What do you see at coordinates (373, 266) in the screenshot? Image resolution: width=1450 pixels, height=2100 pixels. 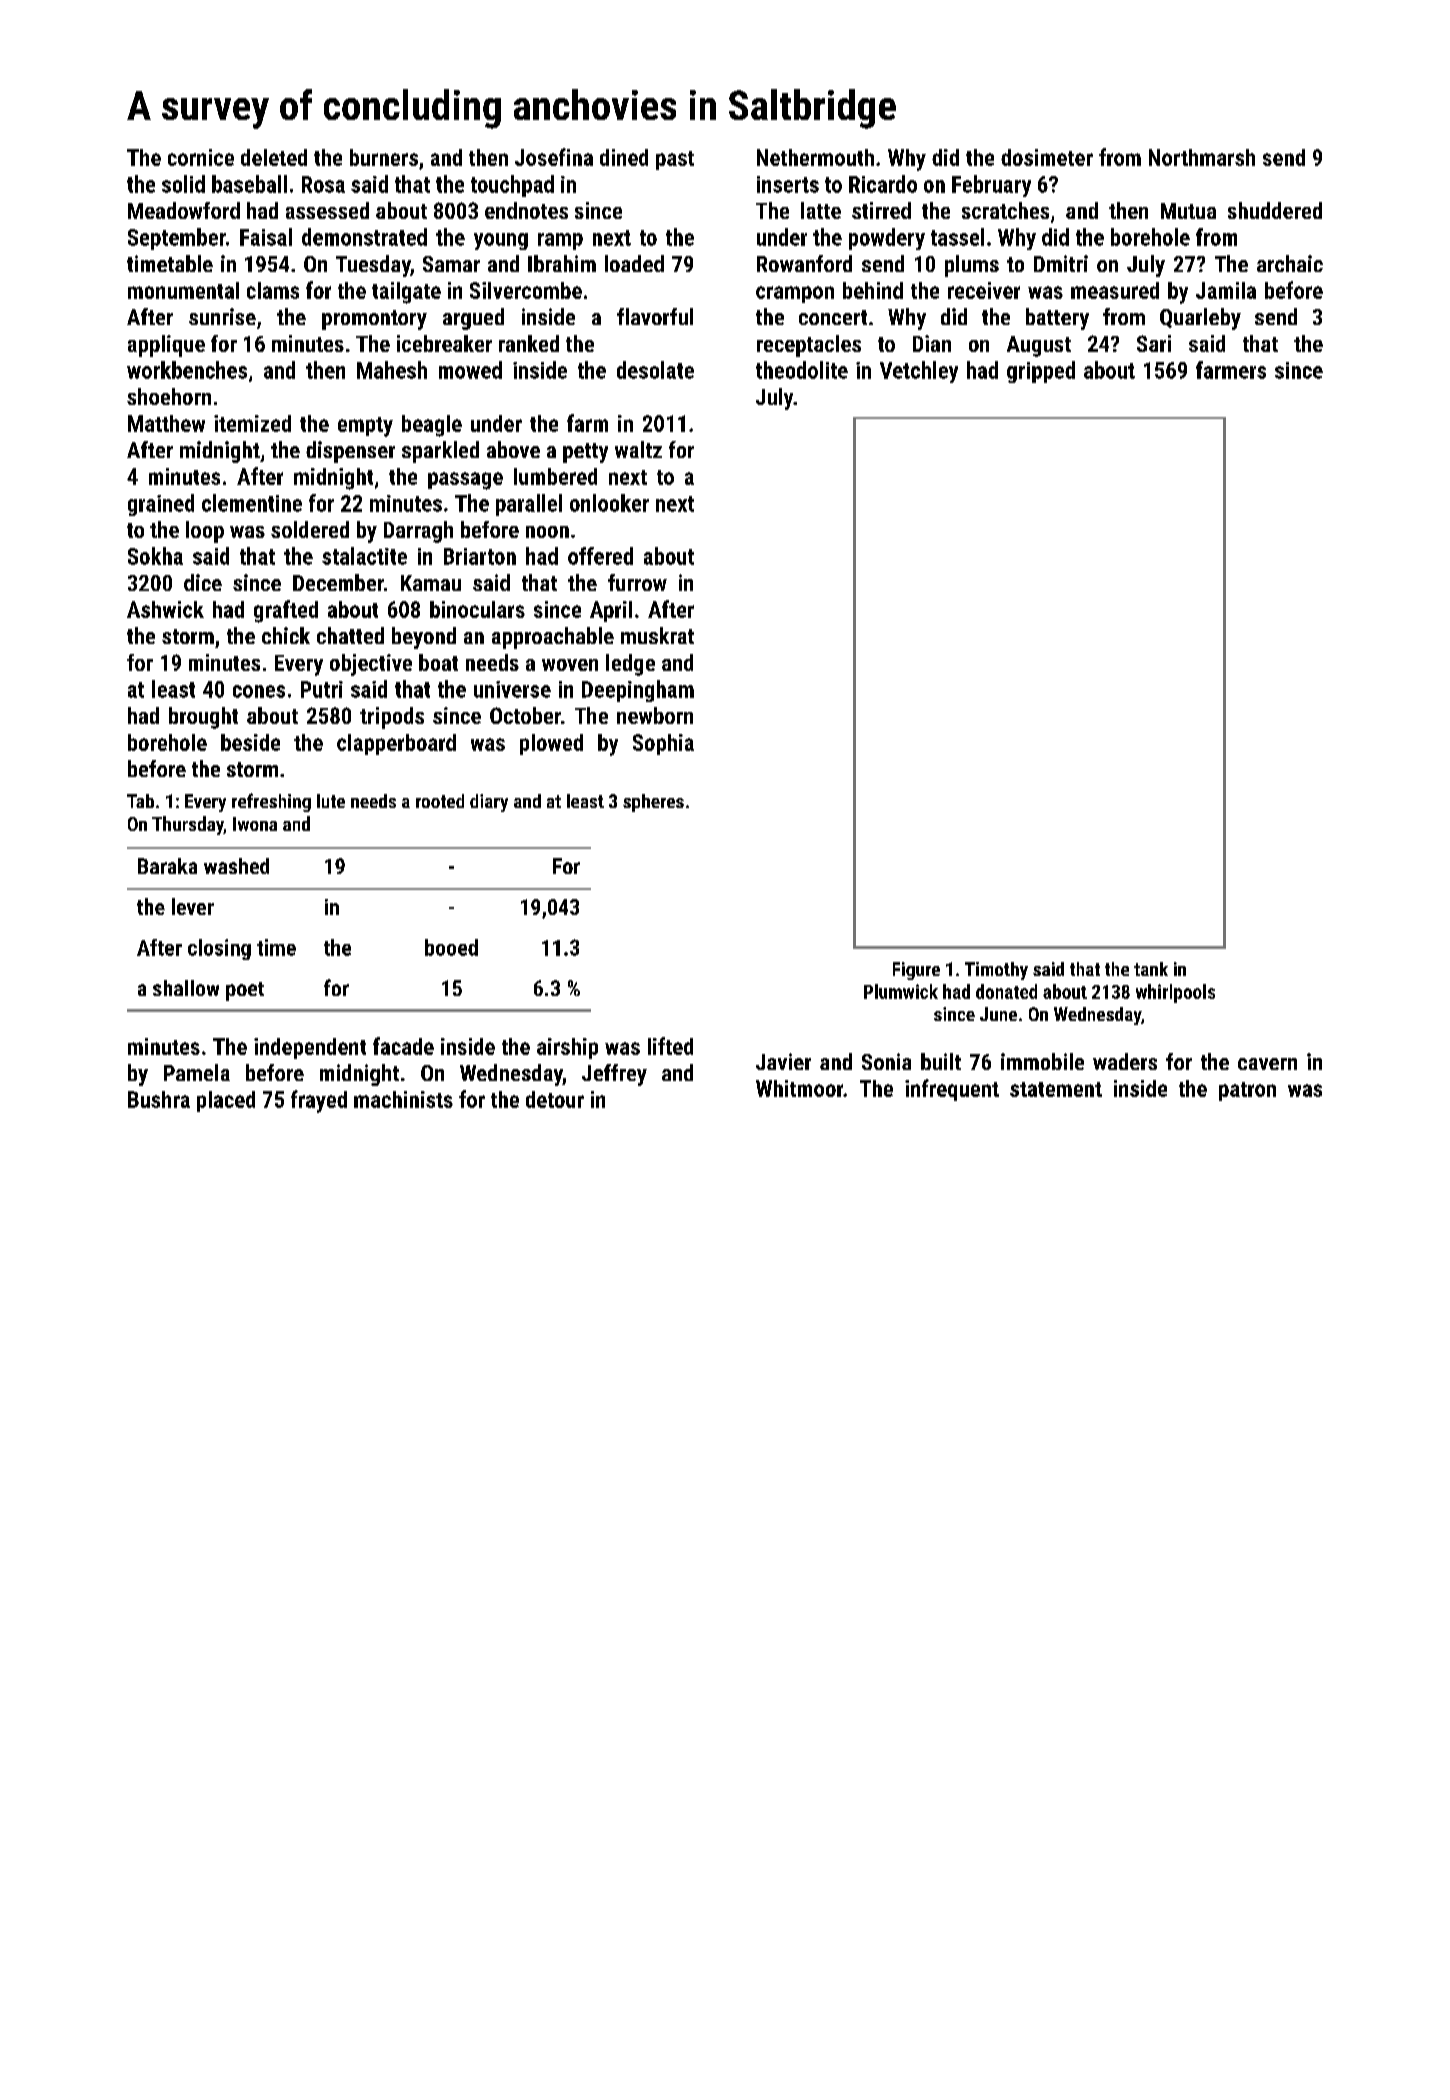 I see `Tuesday` at bounding box center [373, 266].
